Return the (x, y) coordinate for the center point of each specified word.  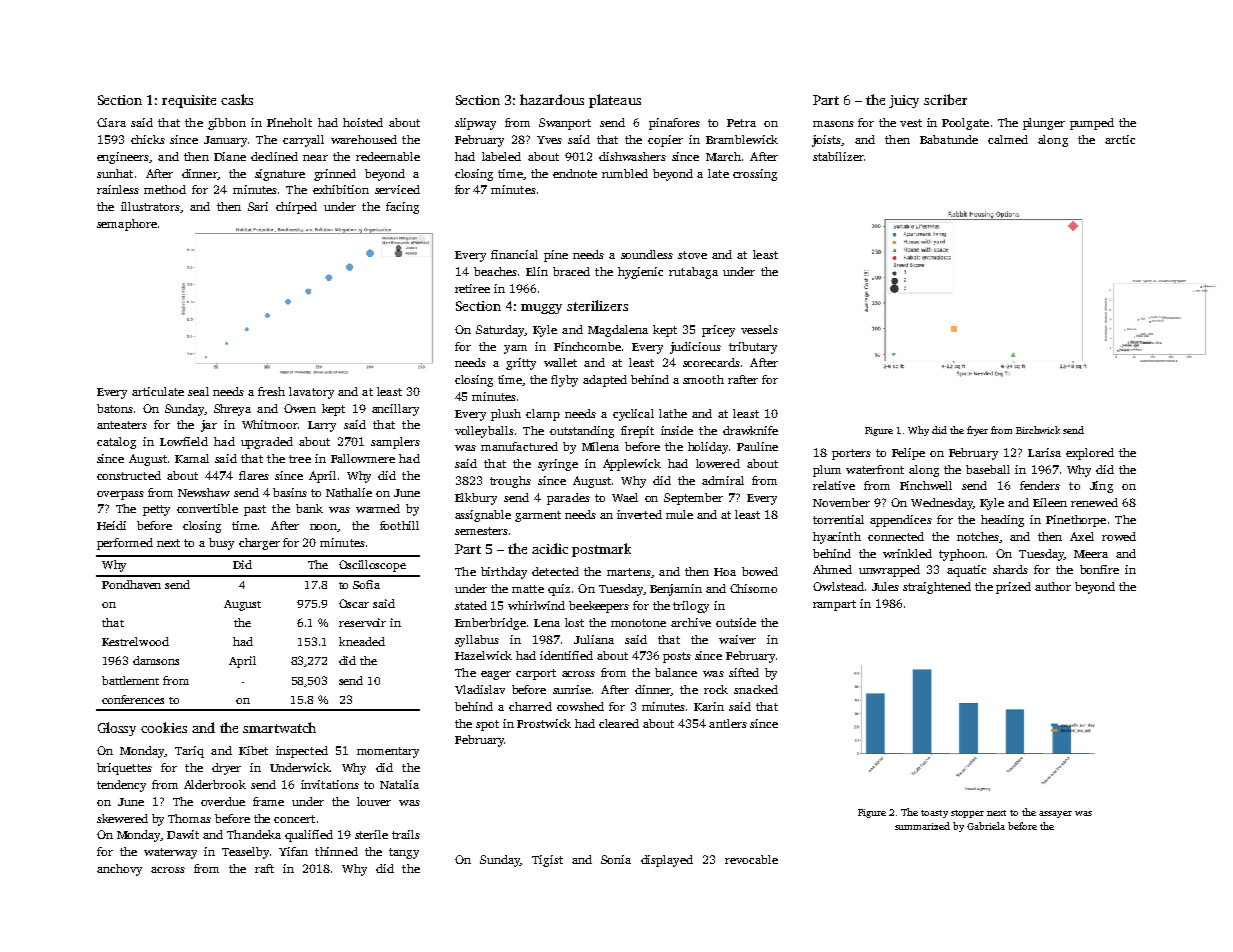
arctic (1120, 139)
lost (574, 622)
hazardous (552, 99)
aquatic (966, 571)
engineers (123, 158)
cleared (619, 723)
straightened (937, 588)
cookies (164, 727)
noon (323, 527)
